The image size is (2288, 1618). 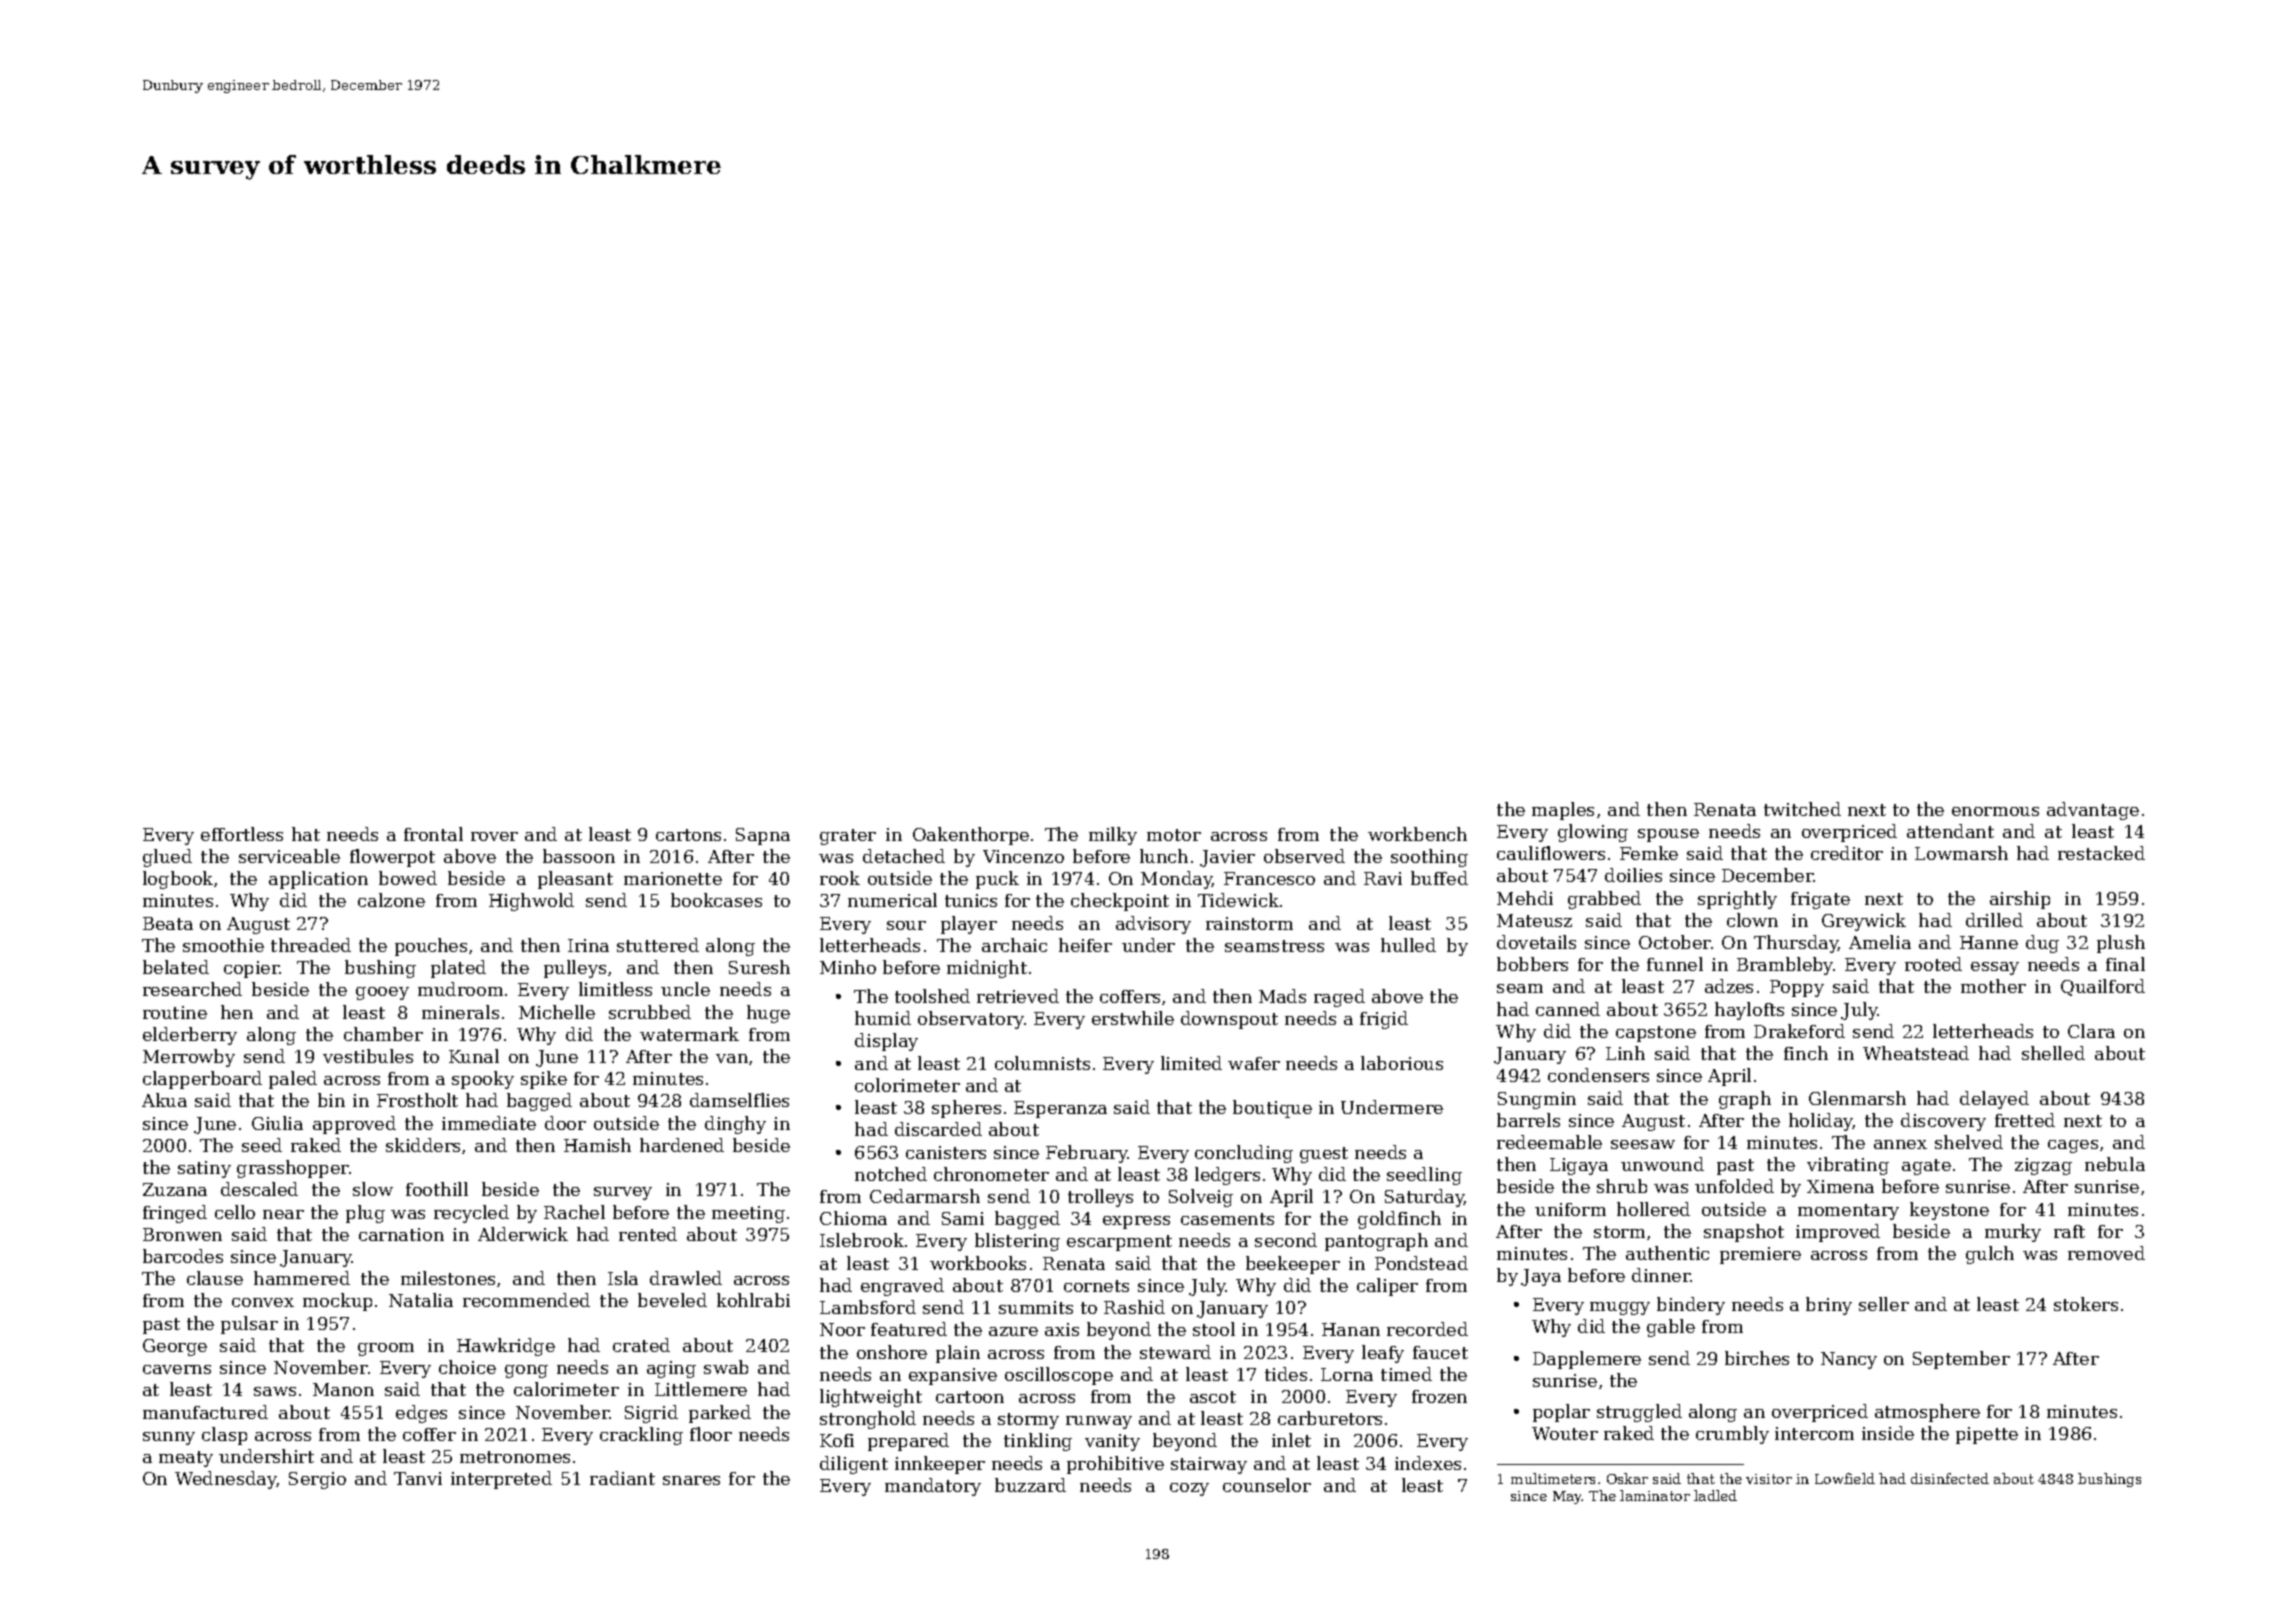 What do you see at coordinates (1661, 1275) in the image?
I see `dinner` at bounding box center [1661, 1275].
